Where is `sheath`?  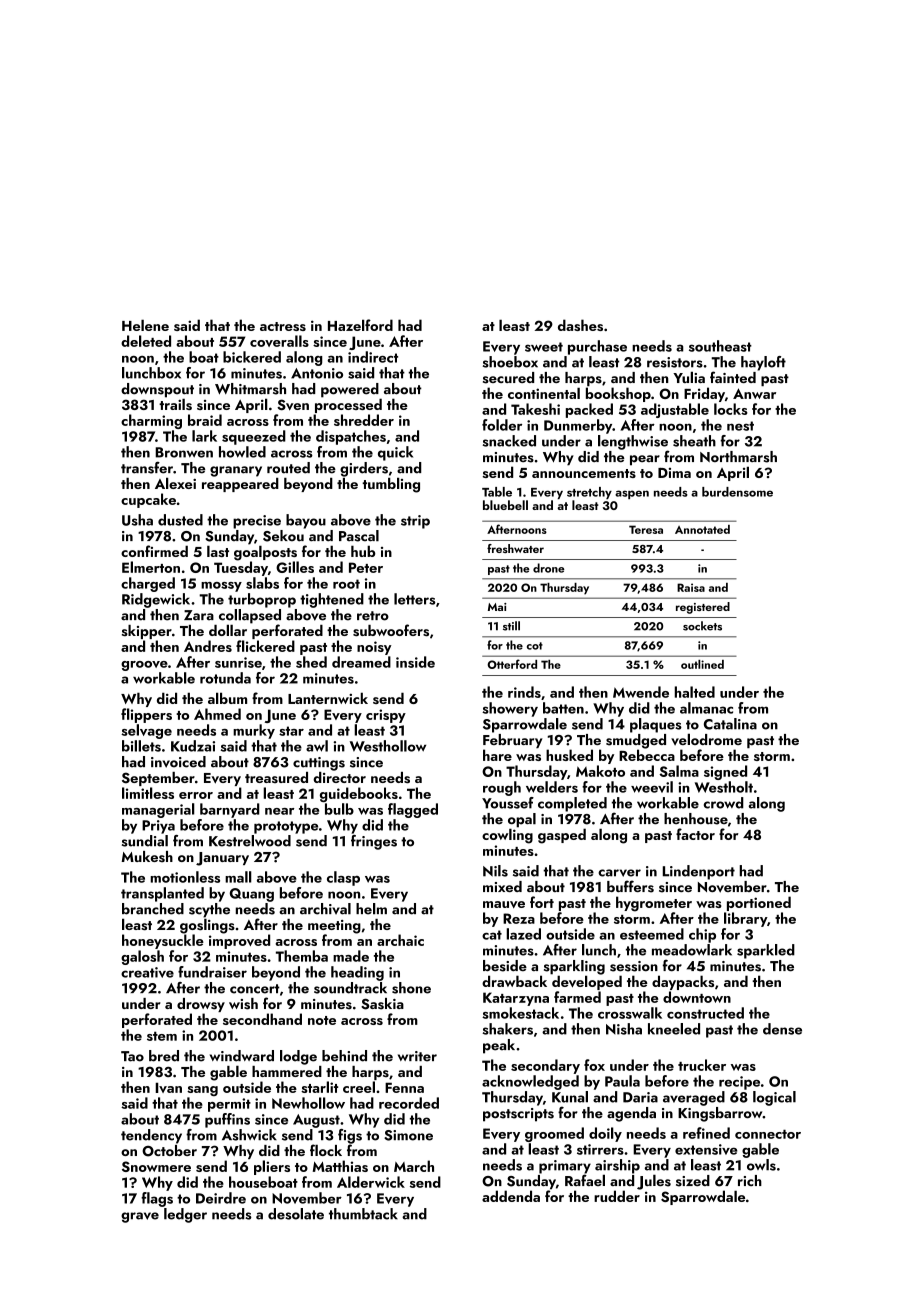
sheath is located at coordinates (694, 441).
